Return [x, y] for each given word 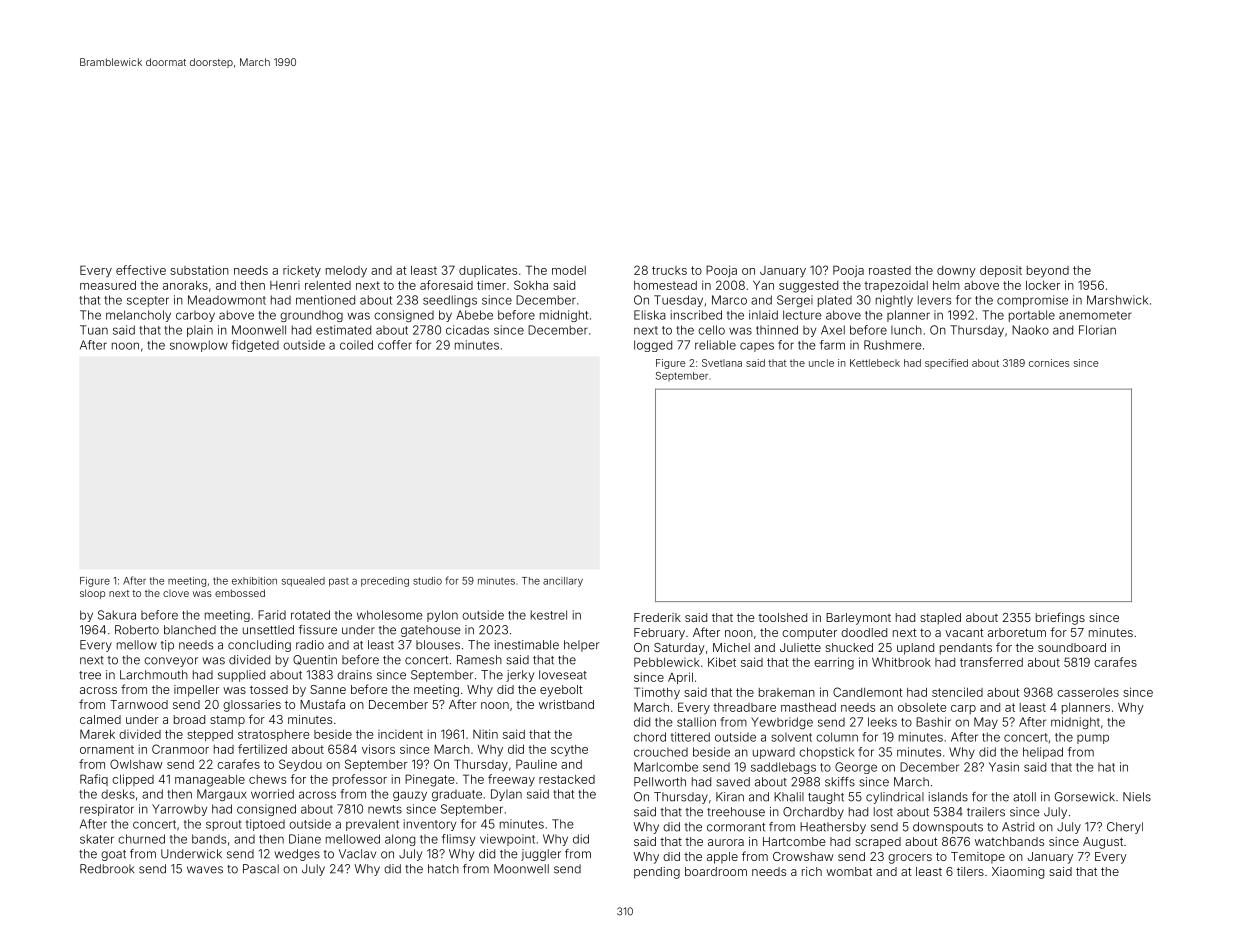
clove [176, 593]
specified [946, 364]
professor [360, 780]
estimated [343, 330]
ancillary [563, 582]
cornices [1049, 363]
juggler [541, 855]
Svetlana [722, 363]
